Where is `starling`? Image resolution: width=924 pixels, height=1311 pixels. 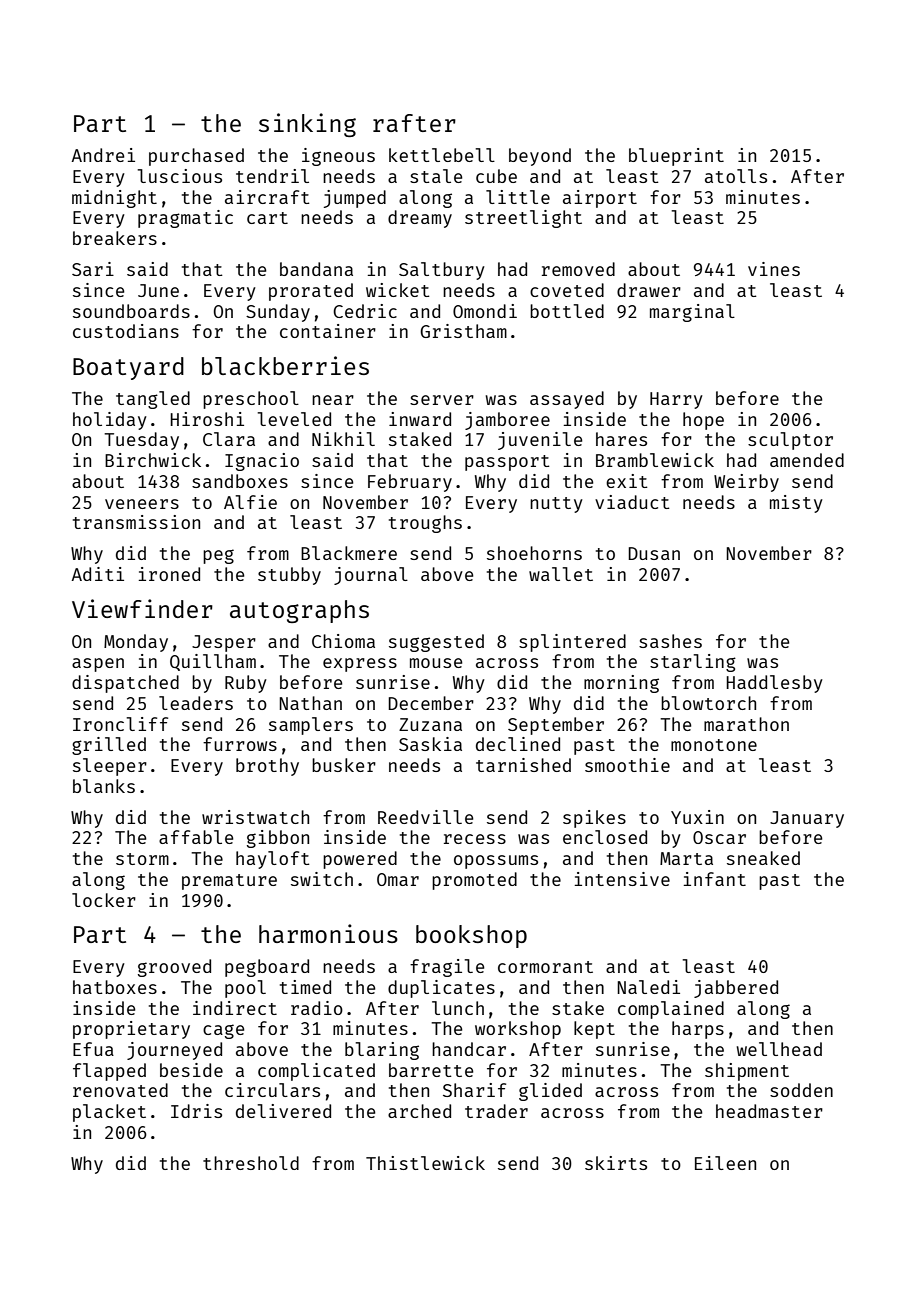
starling is located at coordinates (693, 663).
